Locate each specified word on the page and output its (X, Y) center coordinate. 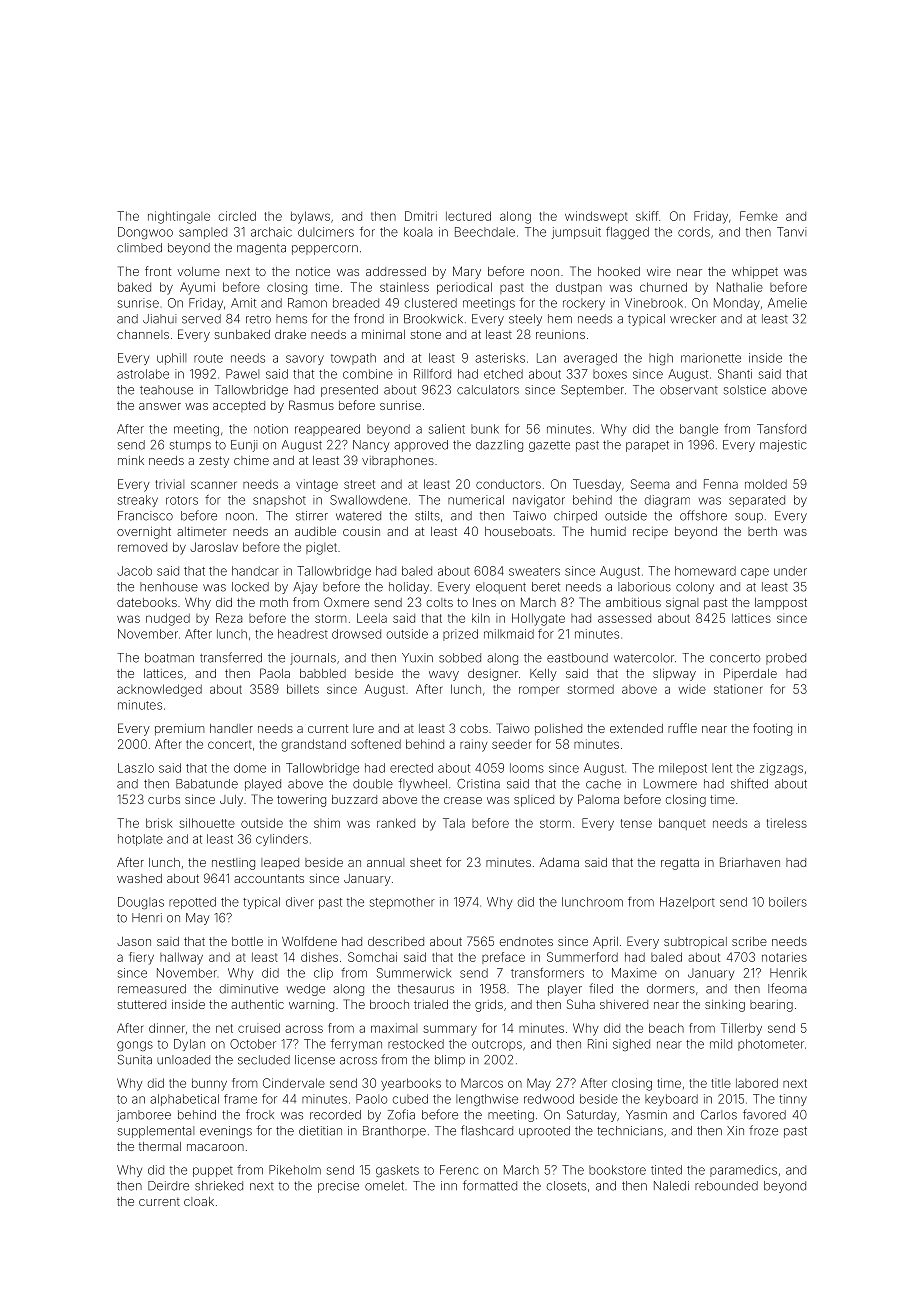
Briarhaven (750, 862)
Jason (134, 941)
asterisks (500, 358)
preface (503, 958)
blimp (450, 1061)
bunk (485, 429)
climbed (139, 248)
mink (131, 460)
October (253, 1044)
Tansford (781, 429)
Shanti (735, 374)
